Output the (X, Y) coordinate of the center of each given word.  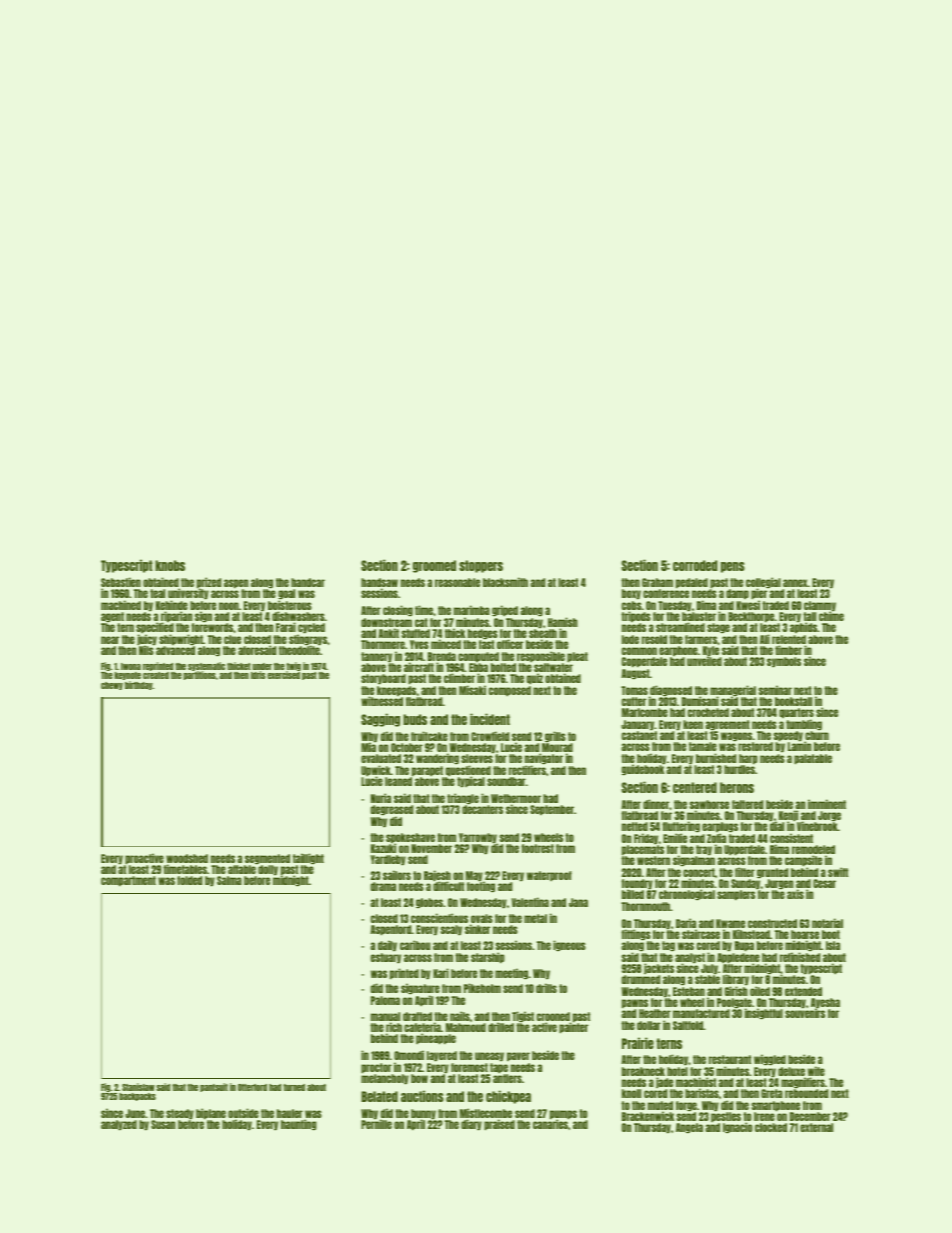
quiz (535, 678)
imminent (827, 804)
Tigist (523, 1016)
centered (695, 787)
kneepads (396, 691)
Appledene (738, 958)
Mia (368, 747)
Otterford (252, 1087)
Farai (286, 627)
